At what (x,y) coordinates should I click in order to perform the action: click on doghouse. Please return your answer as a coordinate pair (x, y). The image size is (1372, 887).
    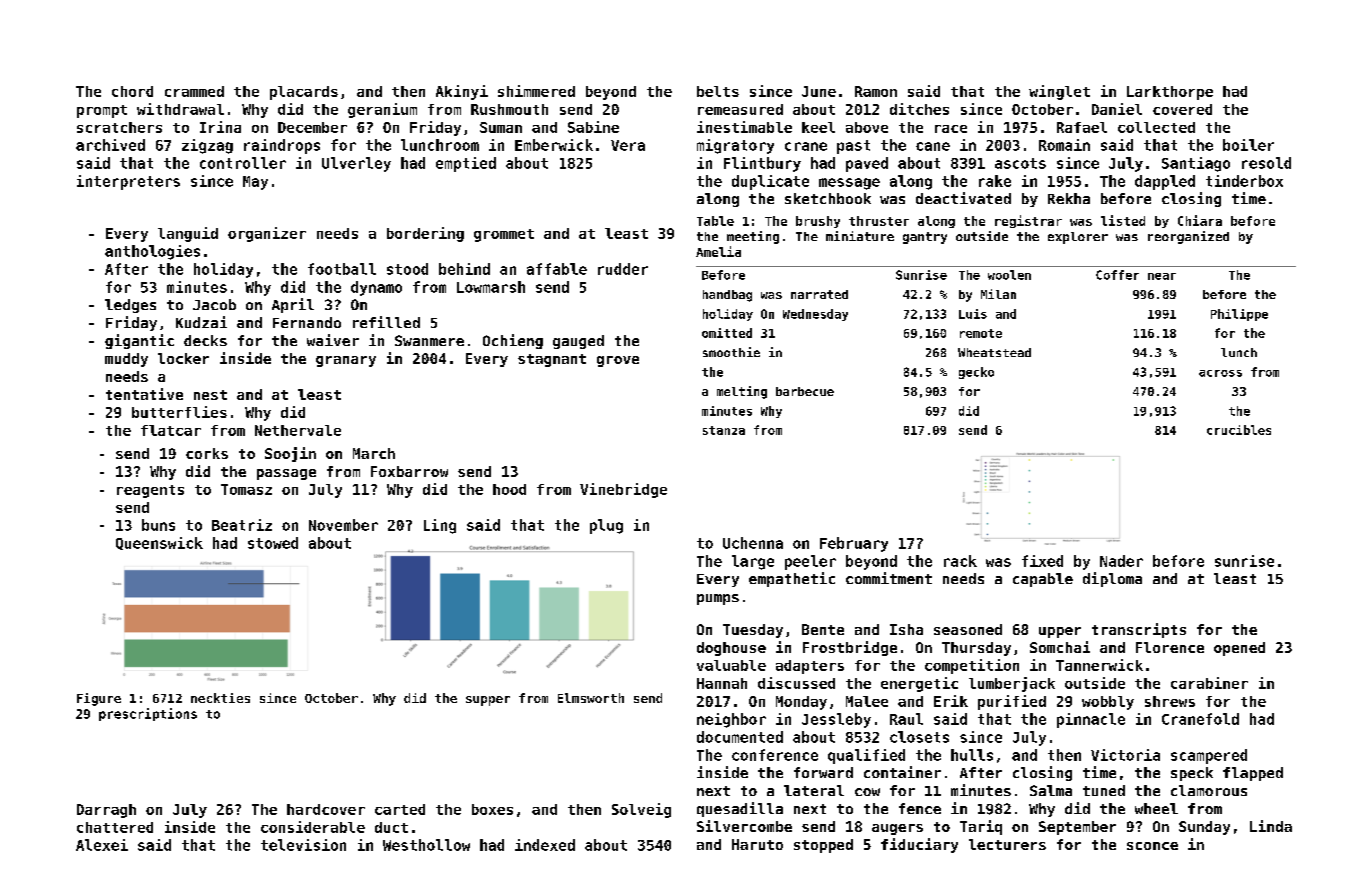
    Looking at the image, I should click on (731, 649).
